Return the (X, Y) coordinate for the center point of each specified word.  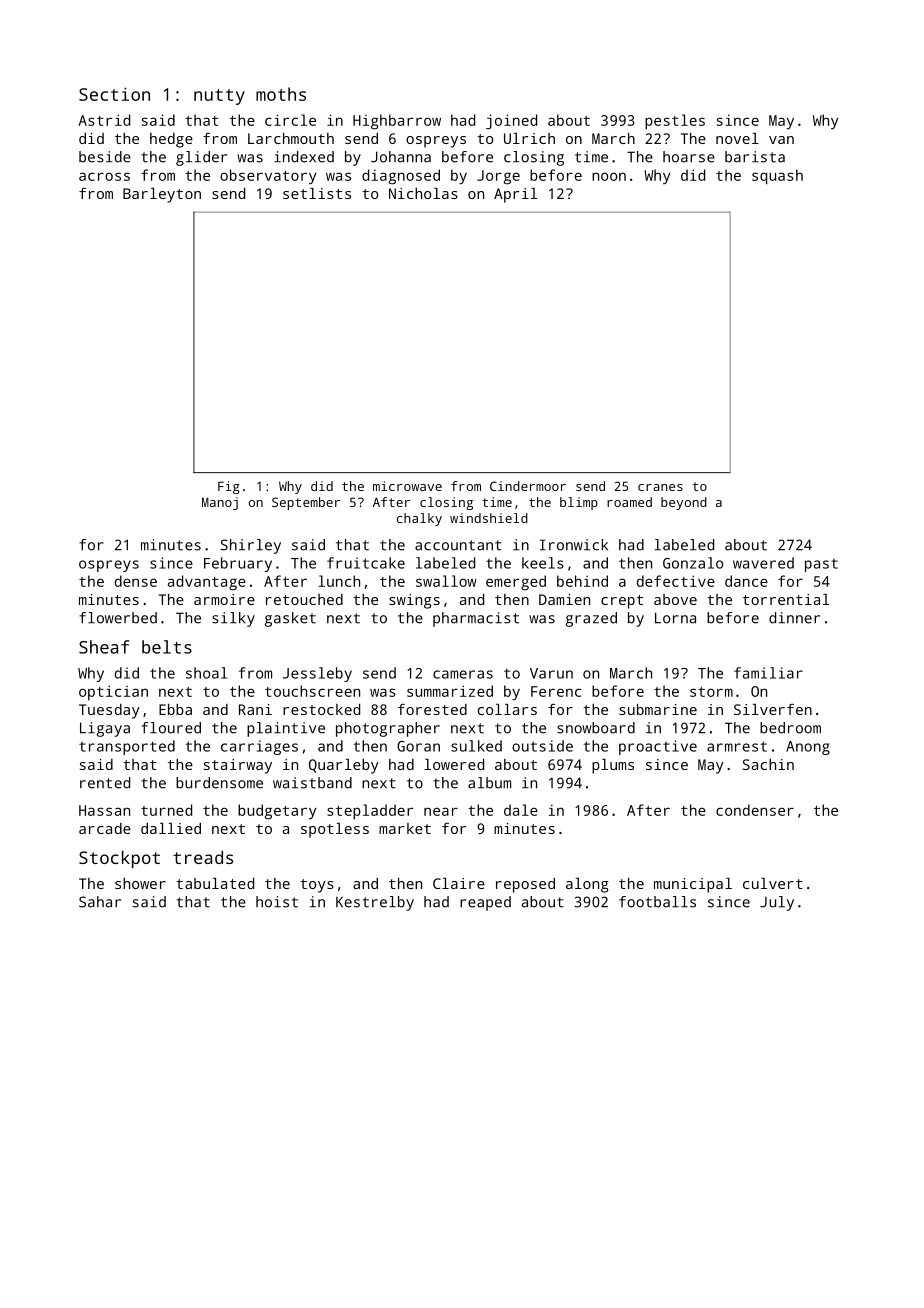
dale (521, 810)
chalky (419, 519)
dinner (794, 618)
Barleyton (162, 195)
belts (167, 647)
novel (737, 138)
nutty (219, 97)
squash (777, 177)
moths (281, 94)
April (515, 195)
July (777, 903)
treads (203, 857)
